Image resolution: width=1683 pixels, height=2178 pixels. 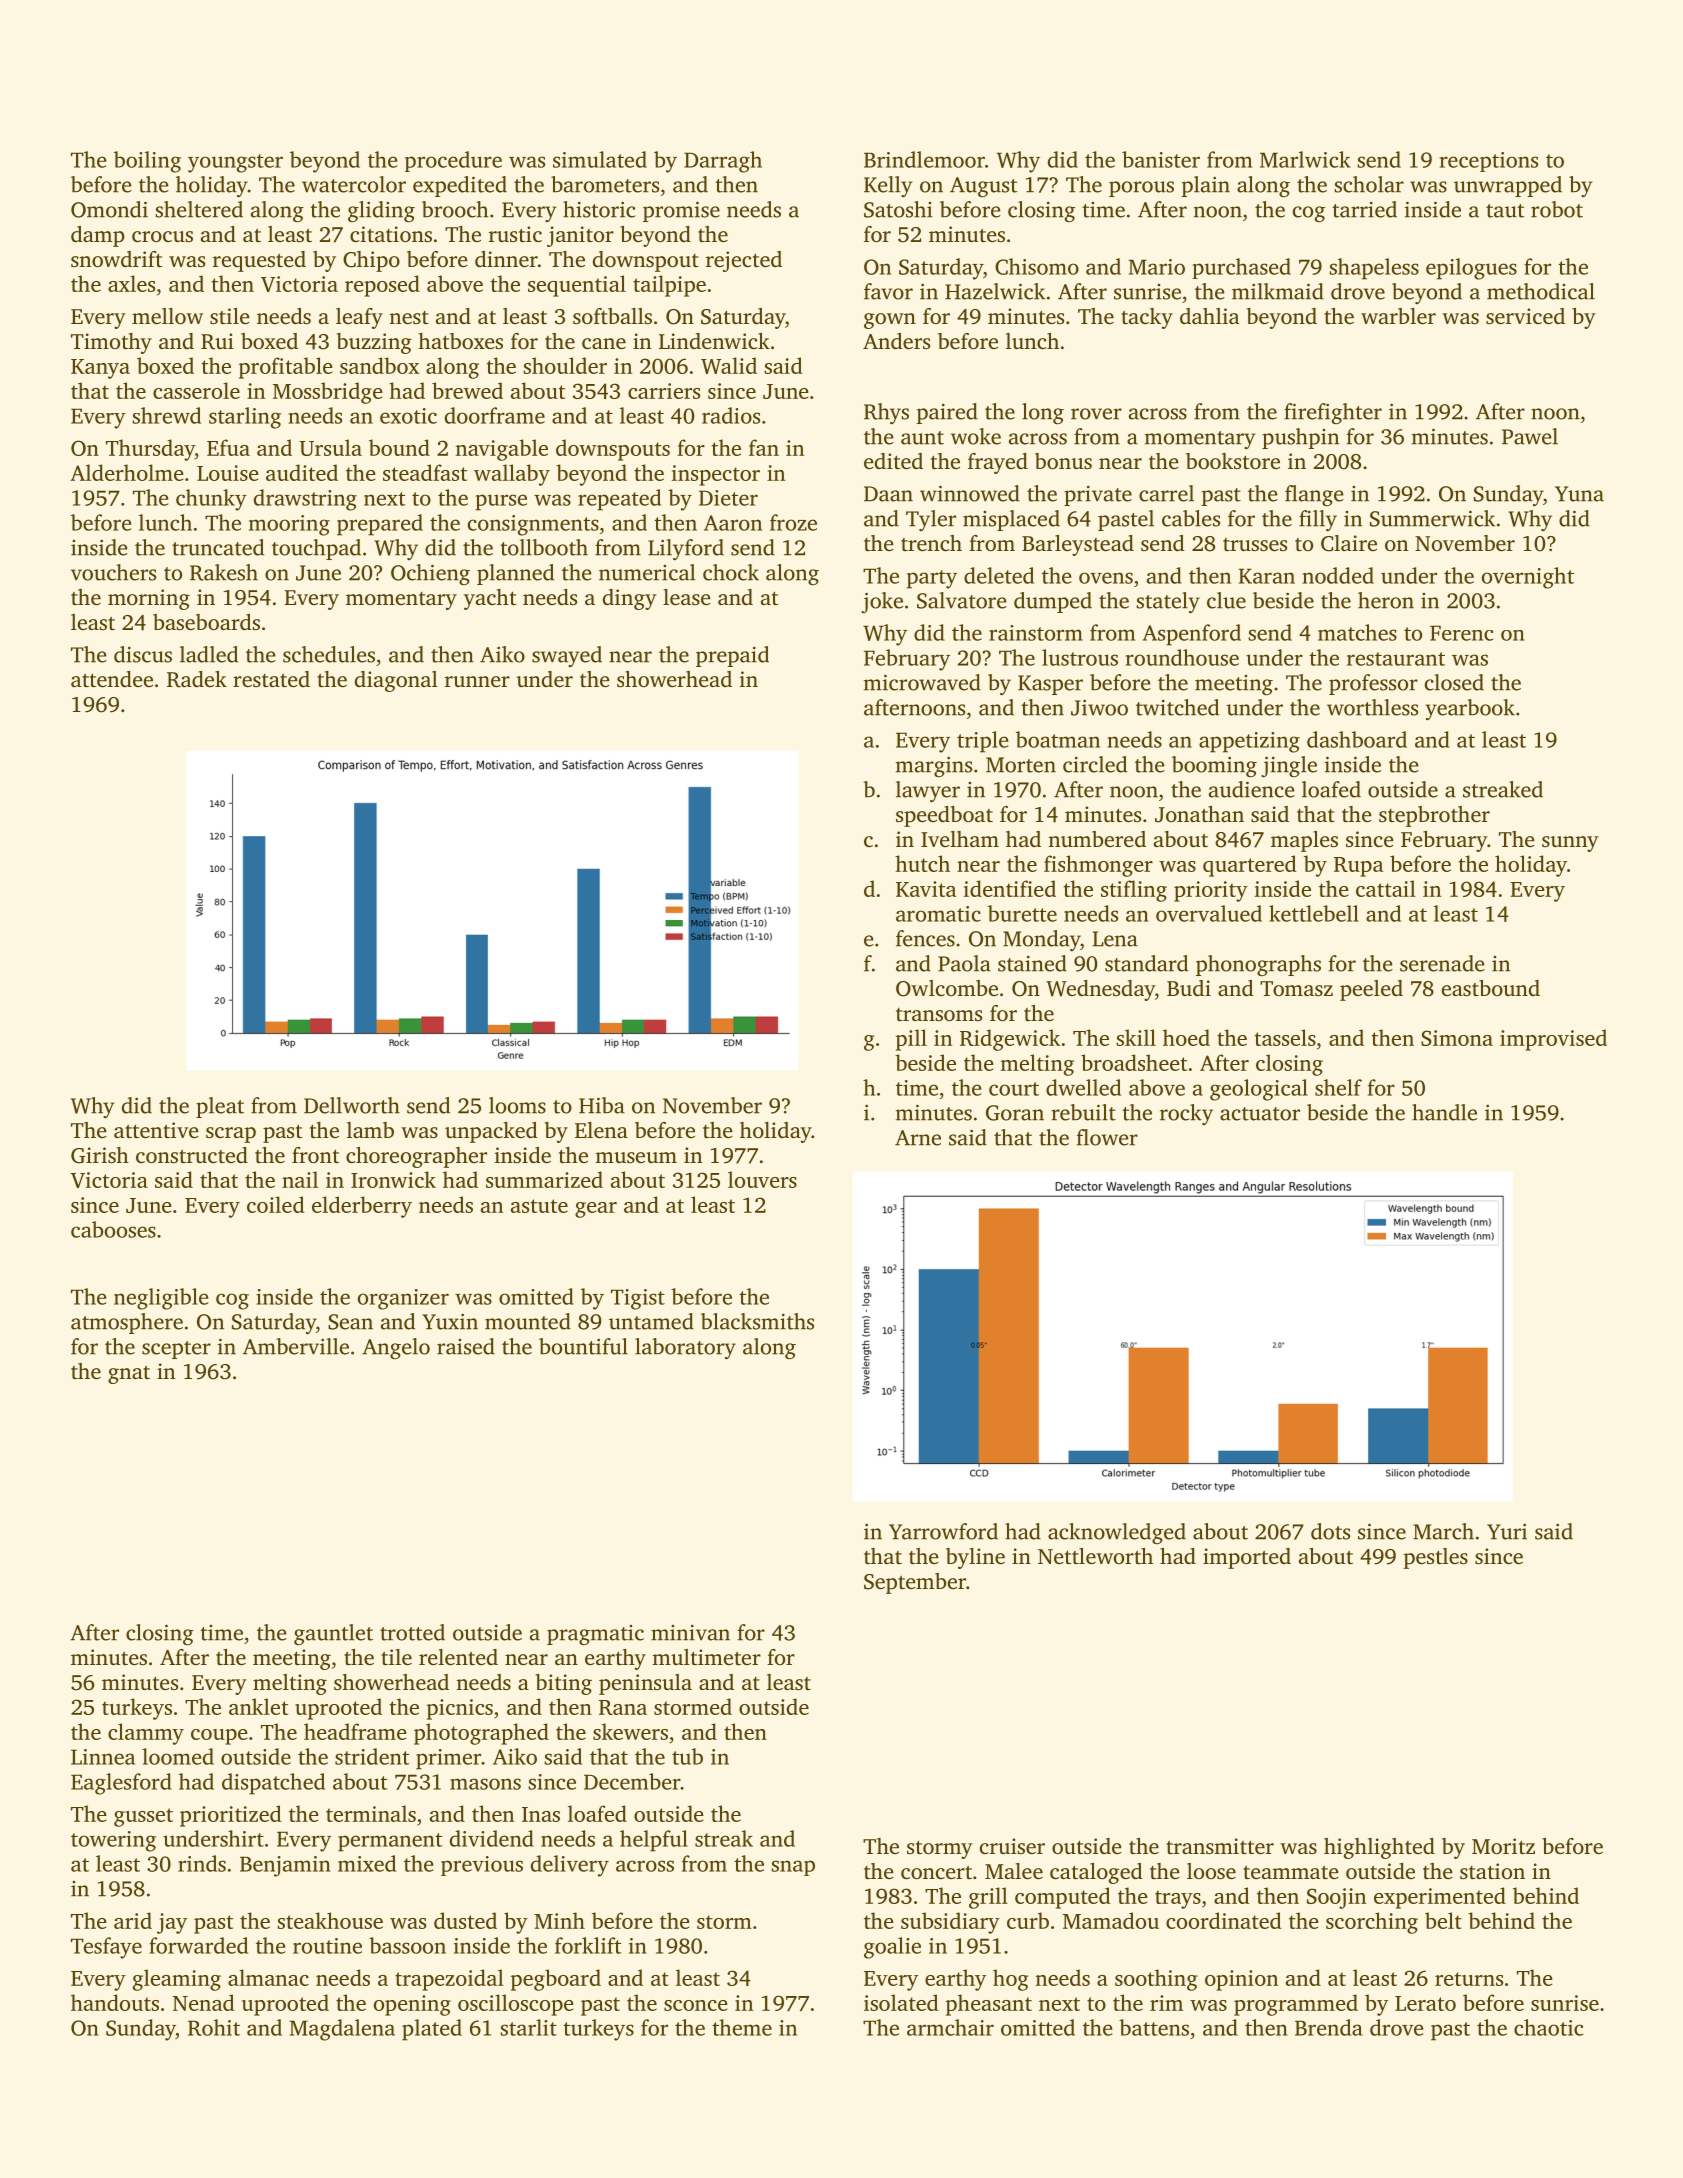 I want to click on identified, so click(x=1010, y=888).
